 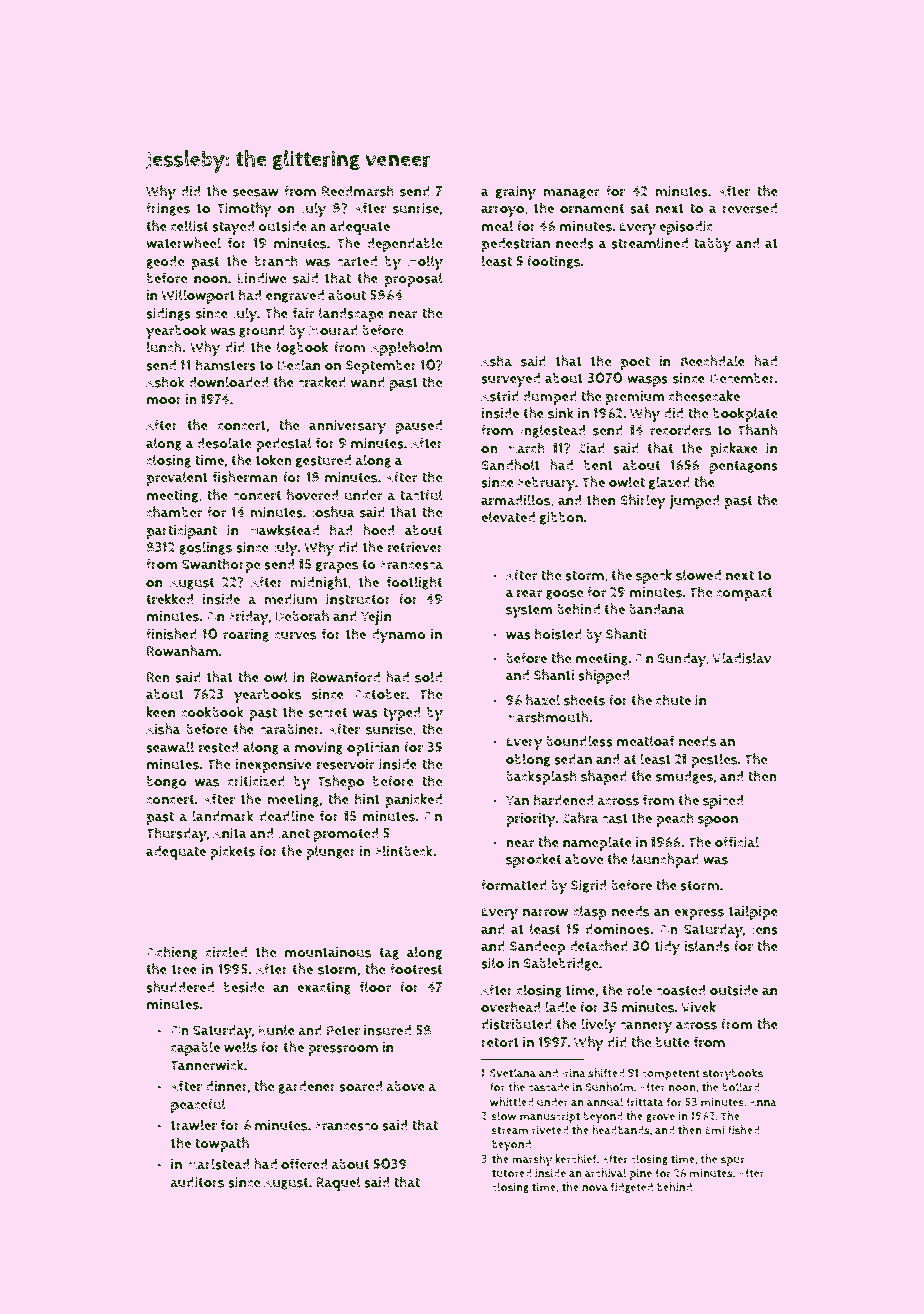 What do you see at coordinates (645, 1102) in the screenshot?
I see `frittata` at bounding box center [645, 1102].
